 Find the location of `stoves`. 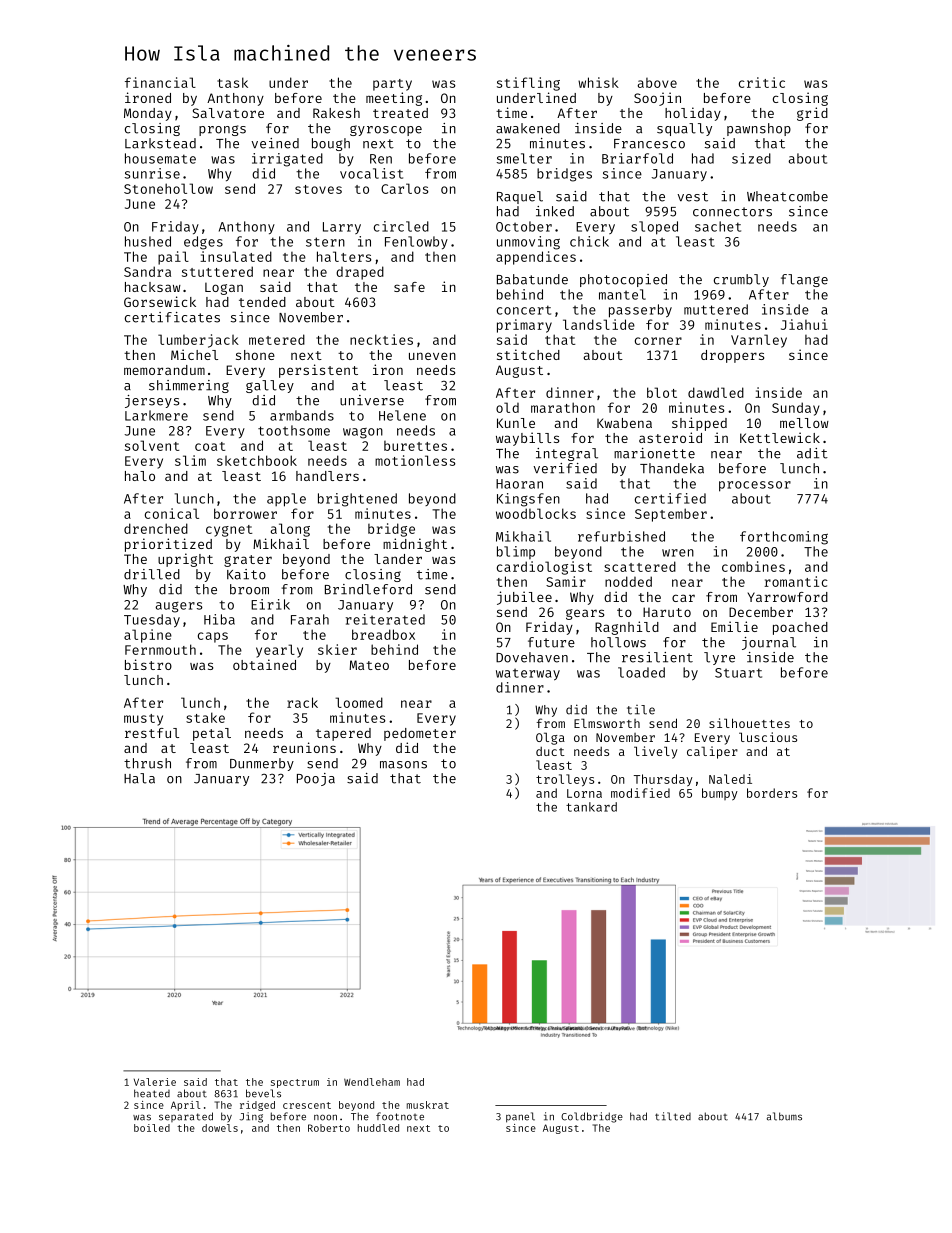

stoves is located at coordinates (318, 189).
